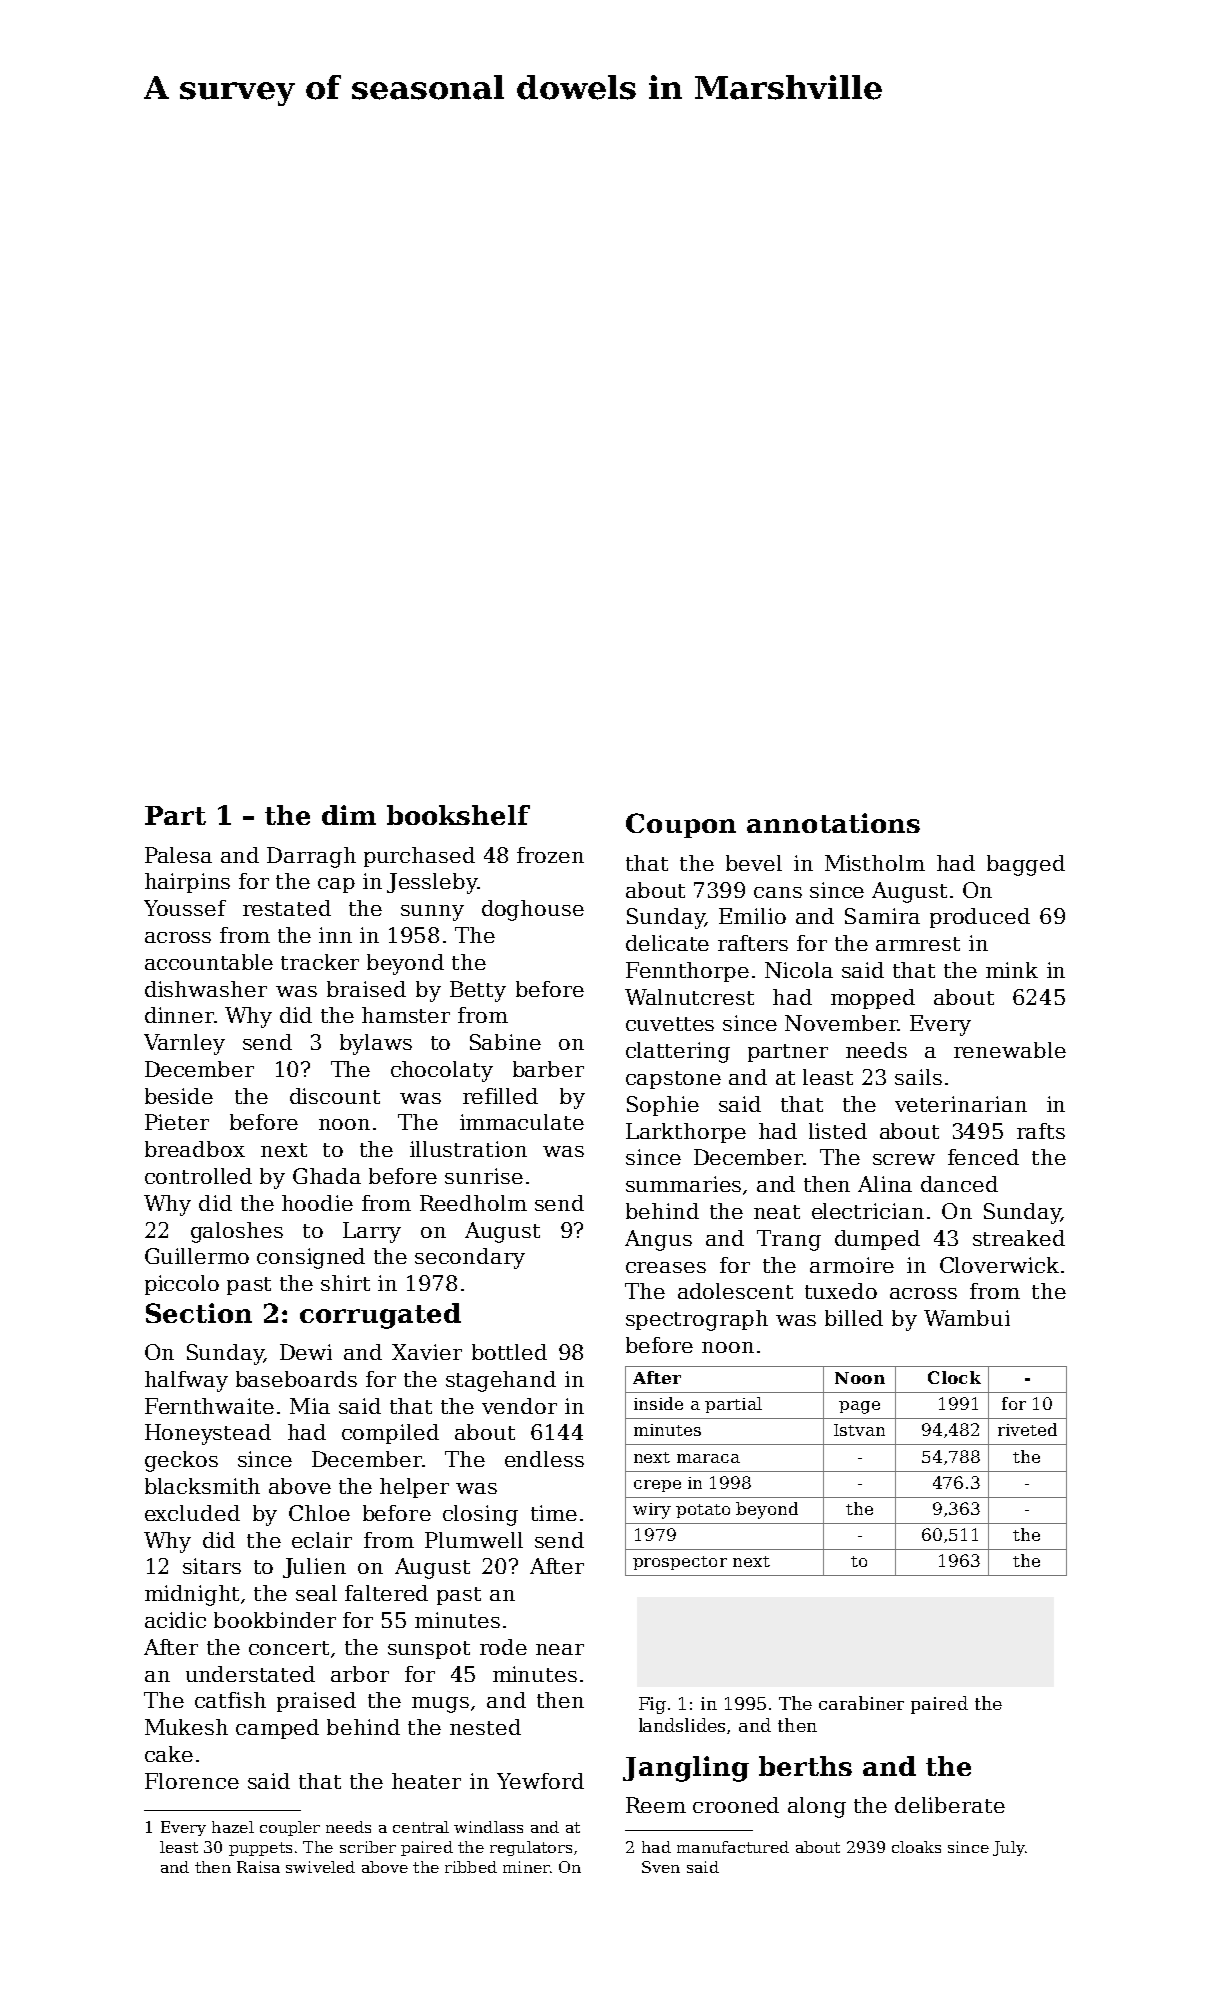  Describe the element at coordinates (861, 1703) in the screenshot. I see `carabiner` at that location.
